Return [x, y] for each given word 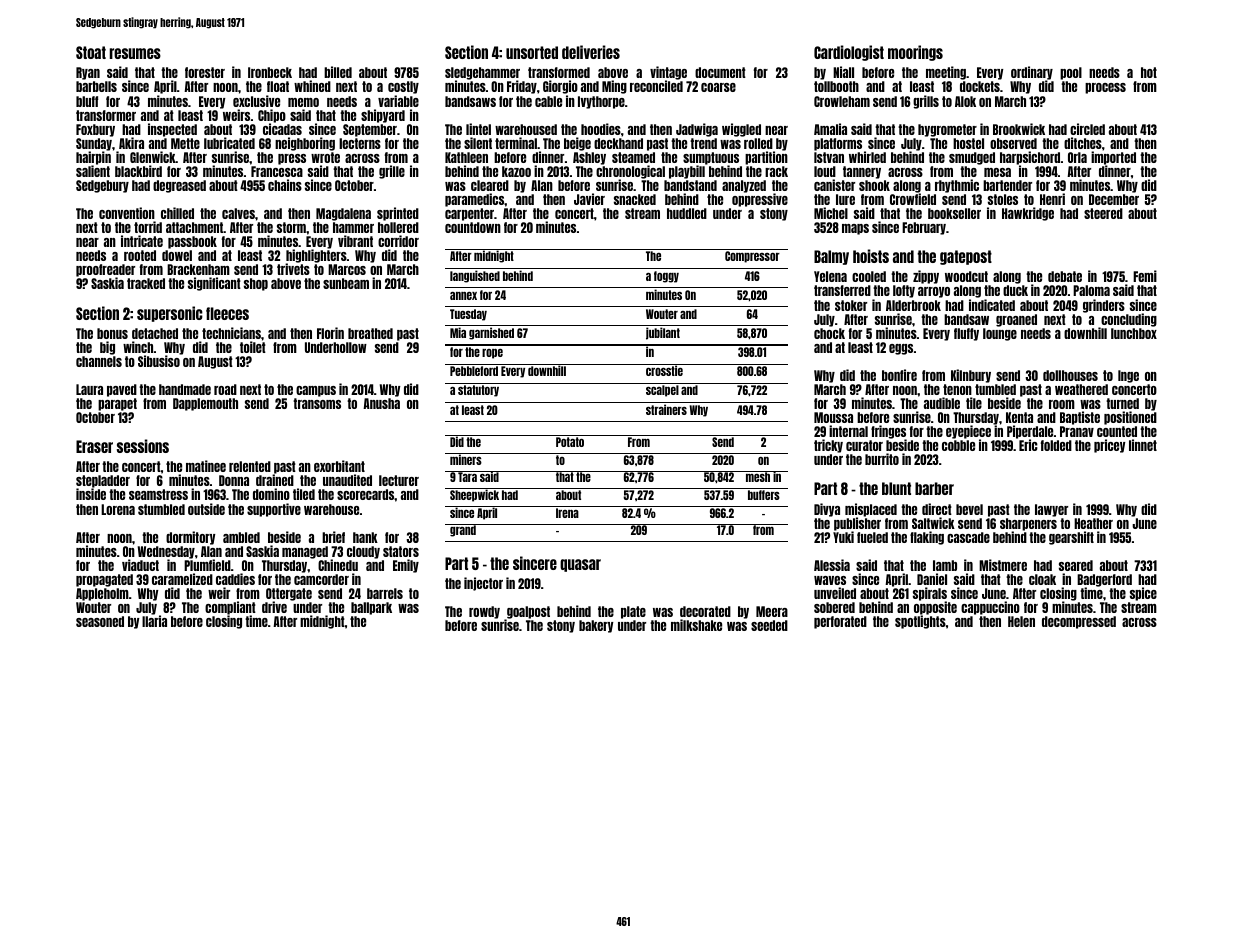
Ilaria [154, 621]
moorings [915, 53]
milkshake [696, 625]
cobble [958, 445]
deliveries [591, 52]
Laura [89, 389]
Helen [1021, 621]
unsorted [532, 52]
